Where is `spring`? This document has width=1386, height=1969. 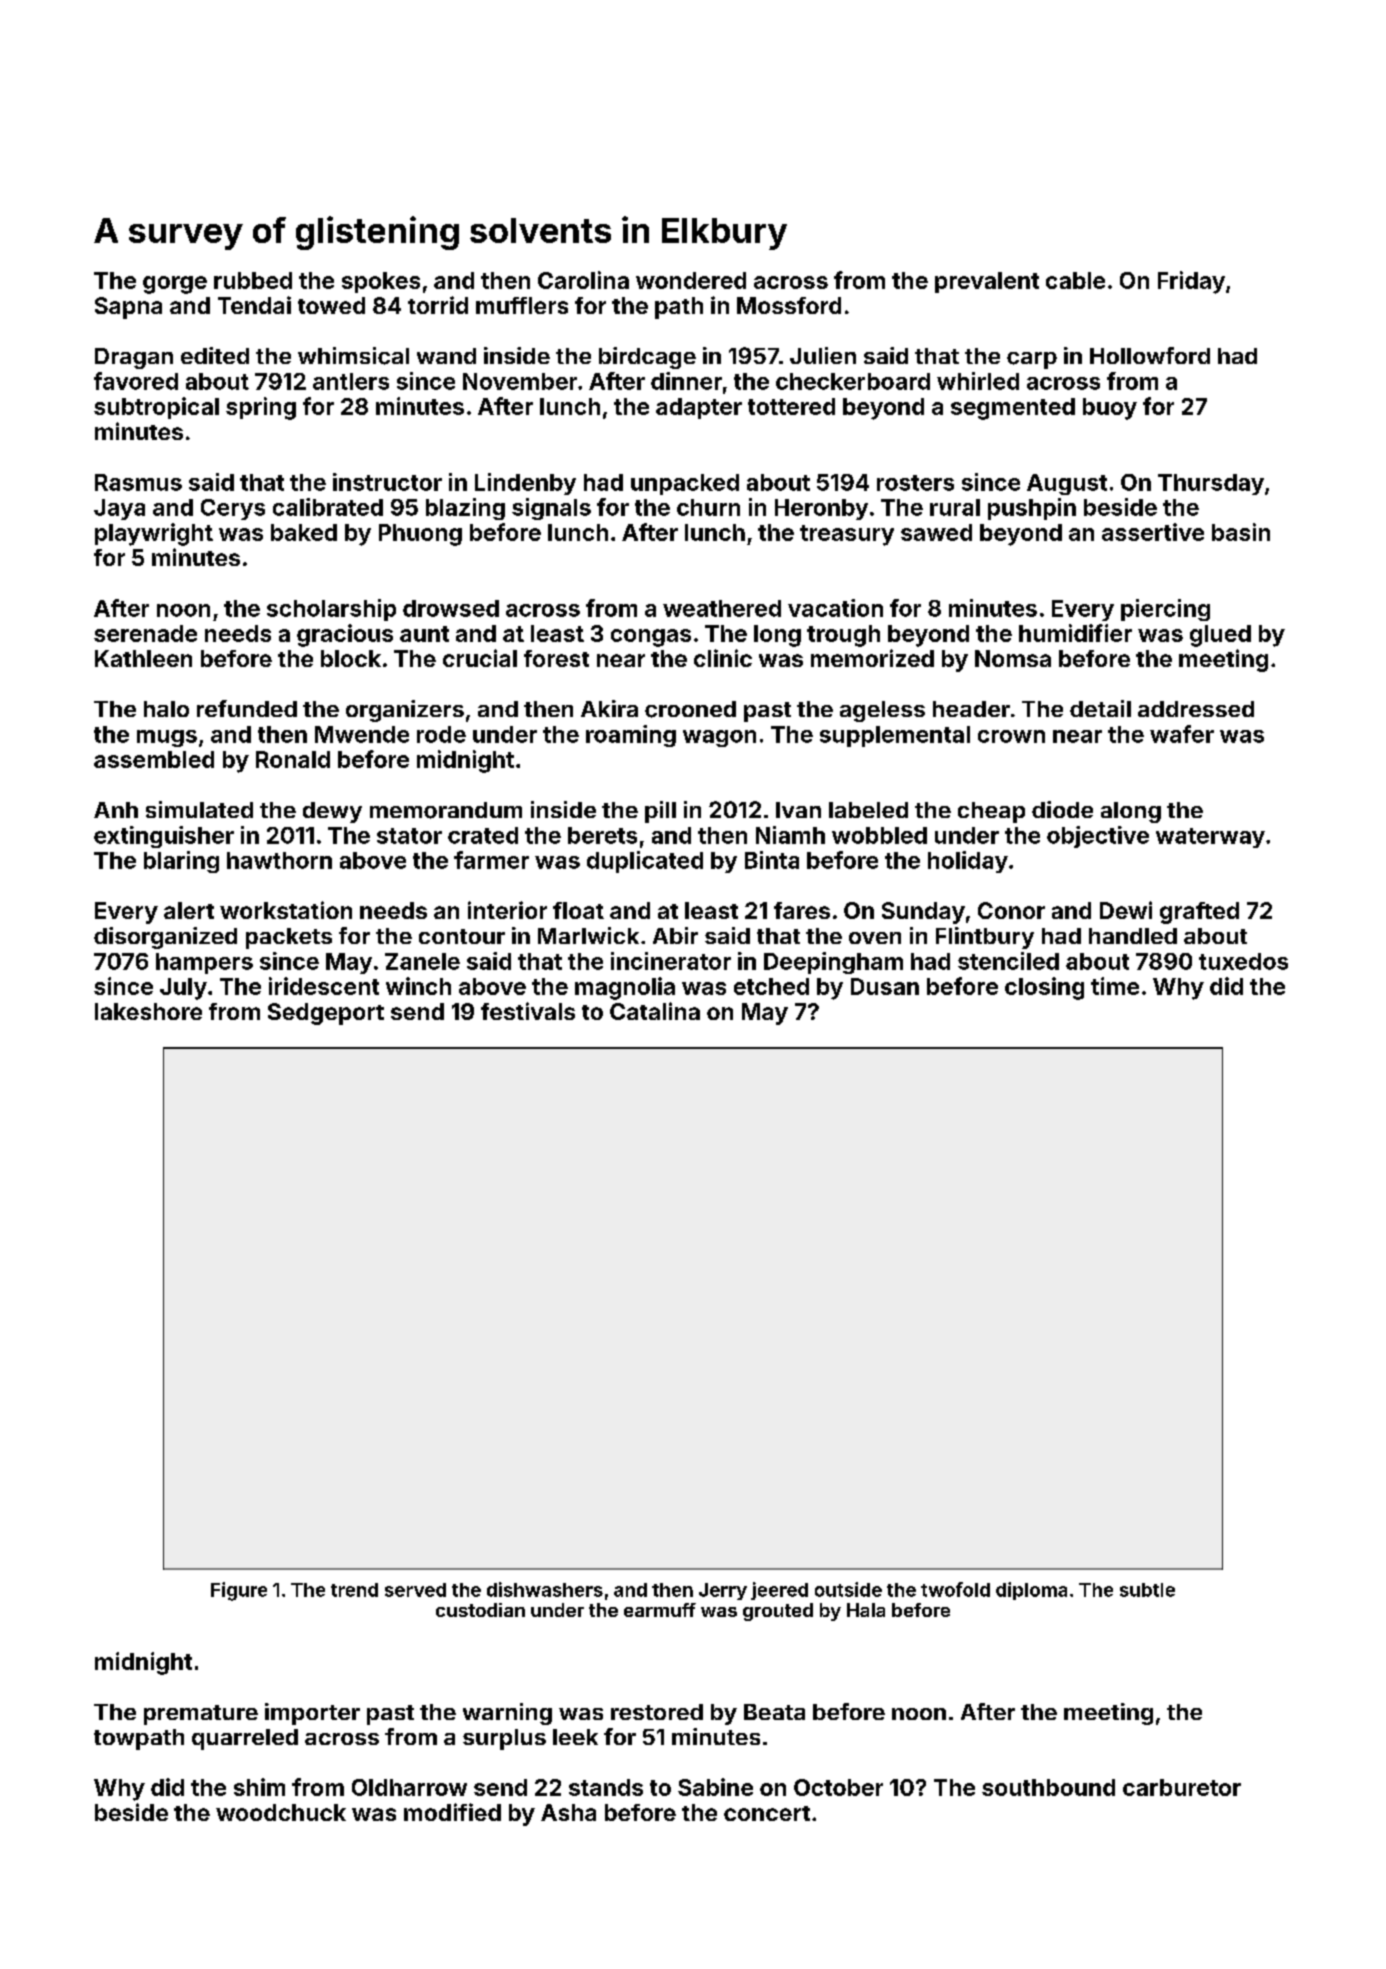 spring is located at coordinates (261, 408).
